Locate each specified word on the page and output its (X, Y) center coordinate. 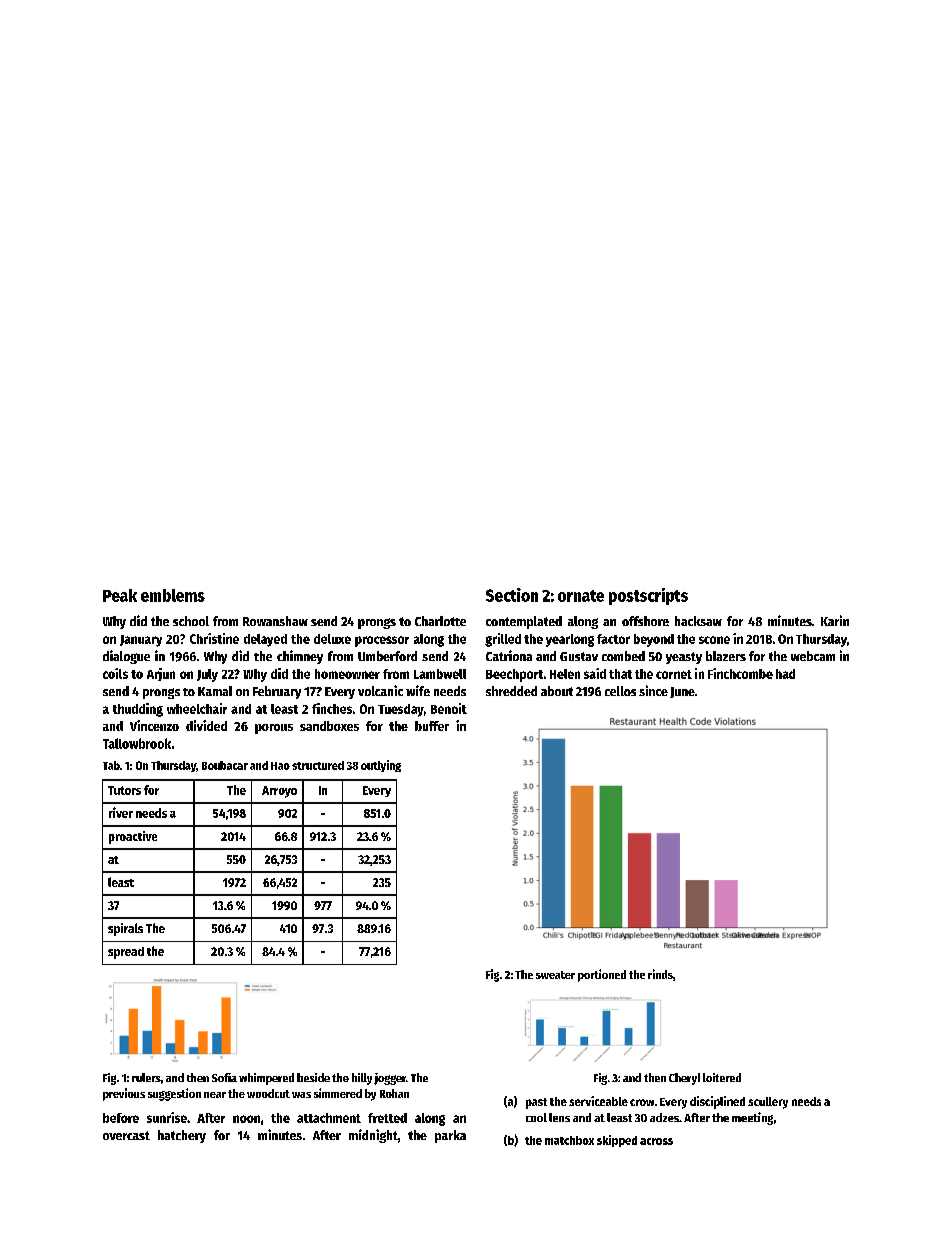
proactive (133, 837)
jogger (390, 1079)
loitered (722, 1077)
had (785, 674)
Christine (214, 638)
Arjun (161, 674)
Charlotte (440, 621)
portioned (602, 975)
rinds (660, 974)
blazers (726, 656)
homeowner (347, 674)
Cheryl (684, 1079)
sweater (555, 975)
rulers (146, 1077)
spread (126, 953)
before (121, 1118)
